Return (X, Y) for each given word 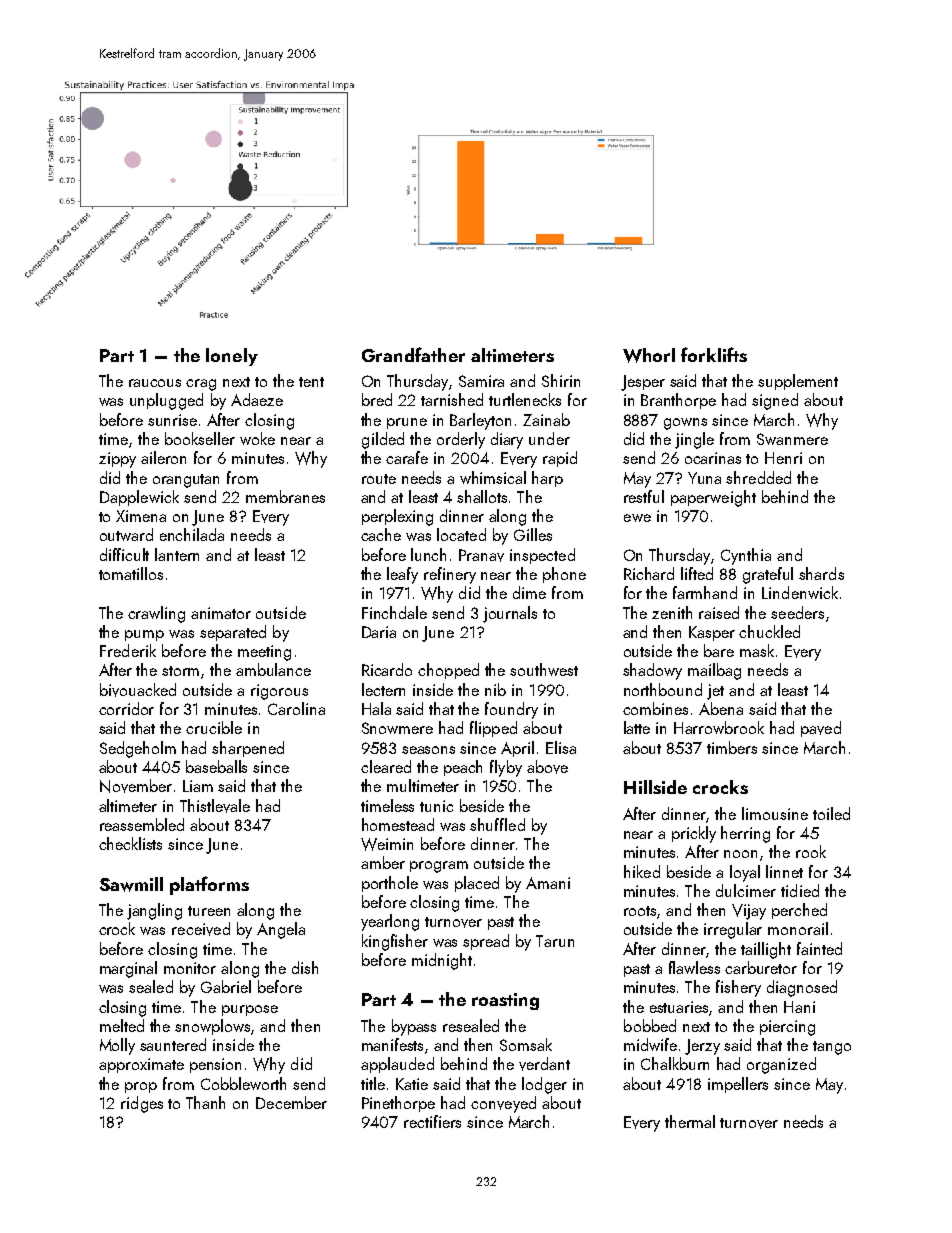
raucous (155, 383)
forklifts (714, 354)
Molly (117, 1046)
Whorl (649, 355)
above (547, 767)
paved (821, 729)
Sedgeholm (138, 749)
